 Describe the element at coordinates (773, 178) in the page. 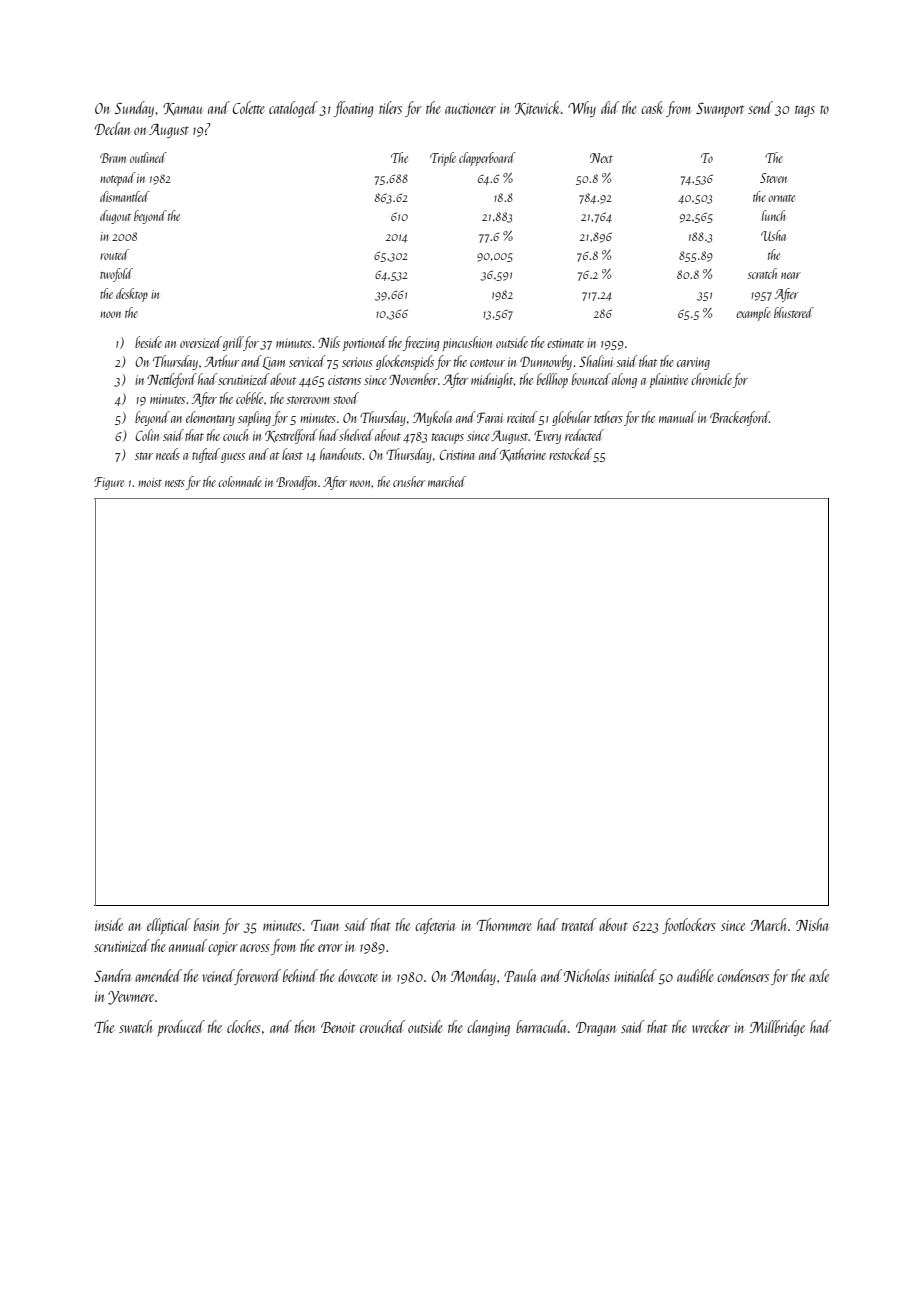

I see `Steven` at that location.
